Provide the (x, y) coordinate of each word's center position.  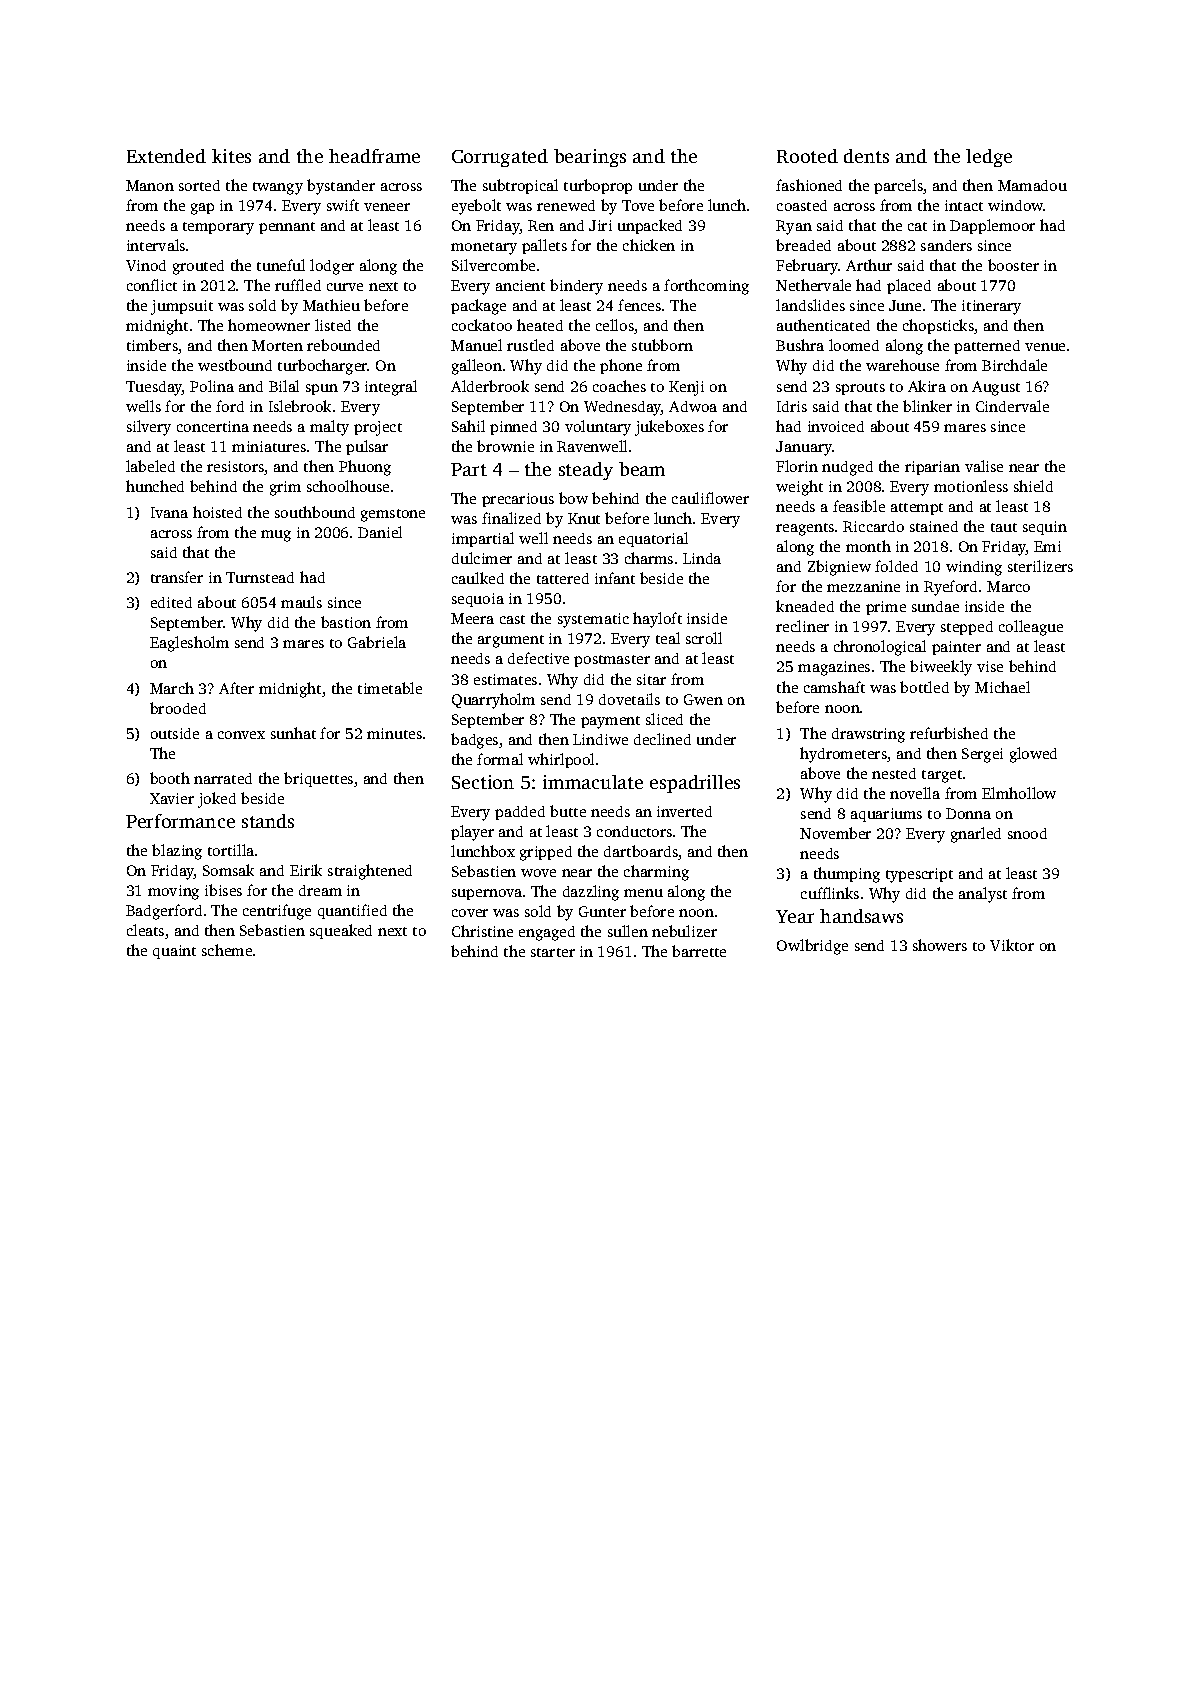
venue (1045, 347)
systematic (593, 620)
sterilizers (1040, 566)
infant (615, 578)
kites (231, 156)
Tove (638, 205)
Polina (212, 386)
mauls (301, 602)
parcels (898, 186)
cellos (615, 325)
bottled (924, 687)
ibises (223, 890)
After (236, 688)
